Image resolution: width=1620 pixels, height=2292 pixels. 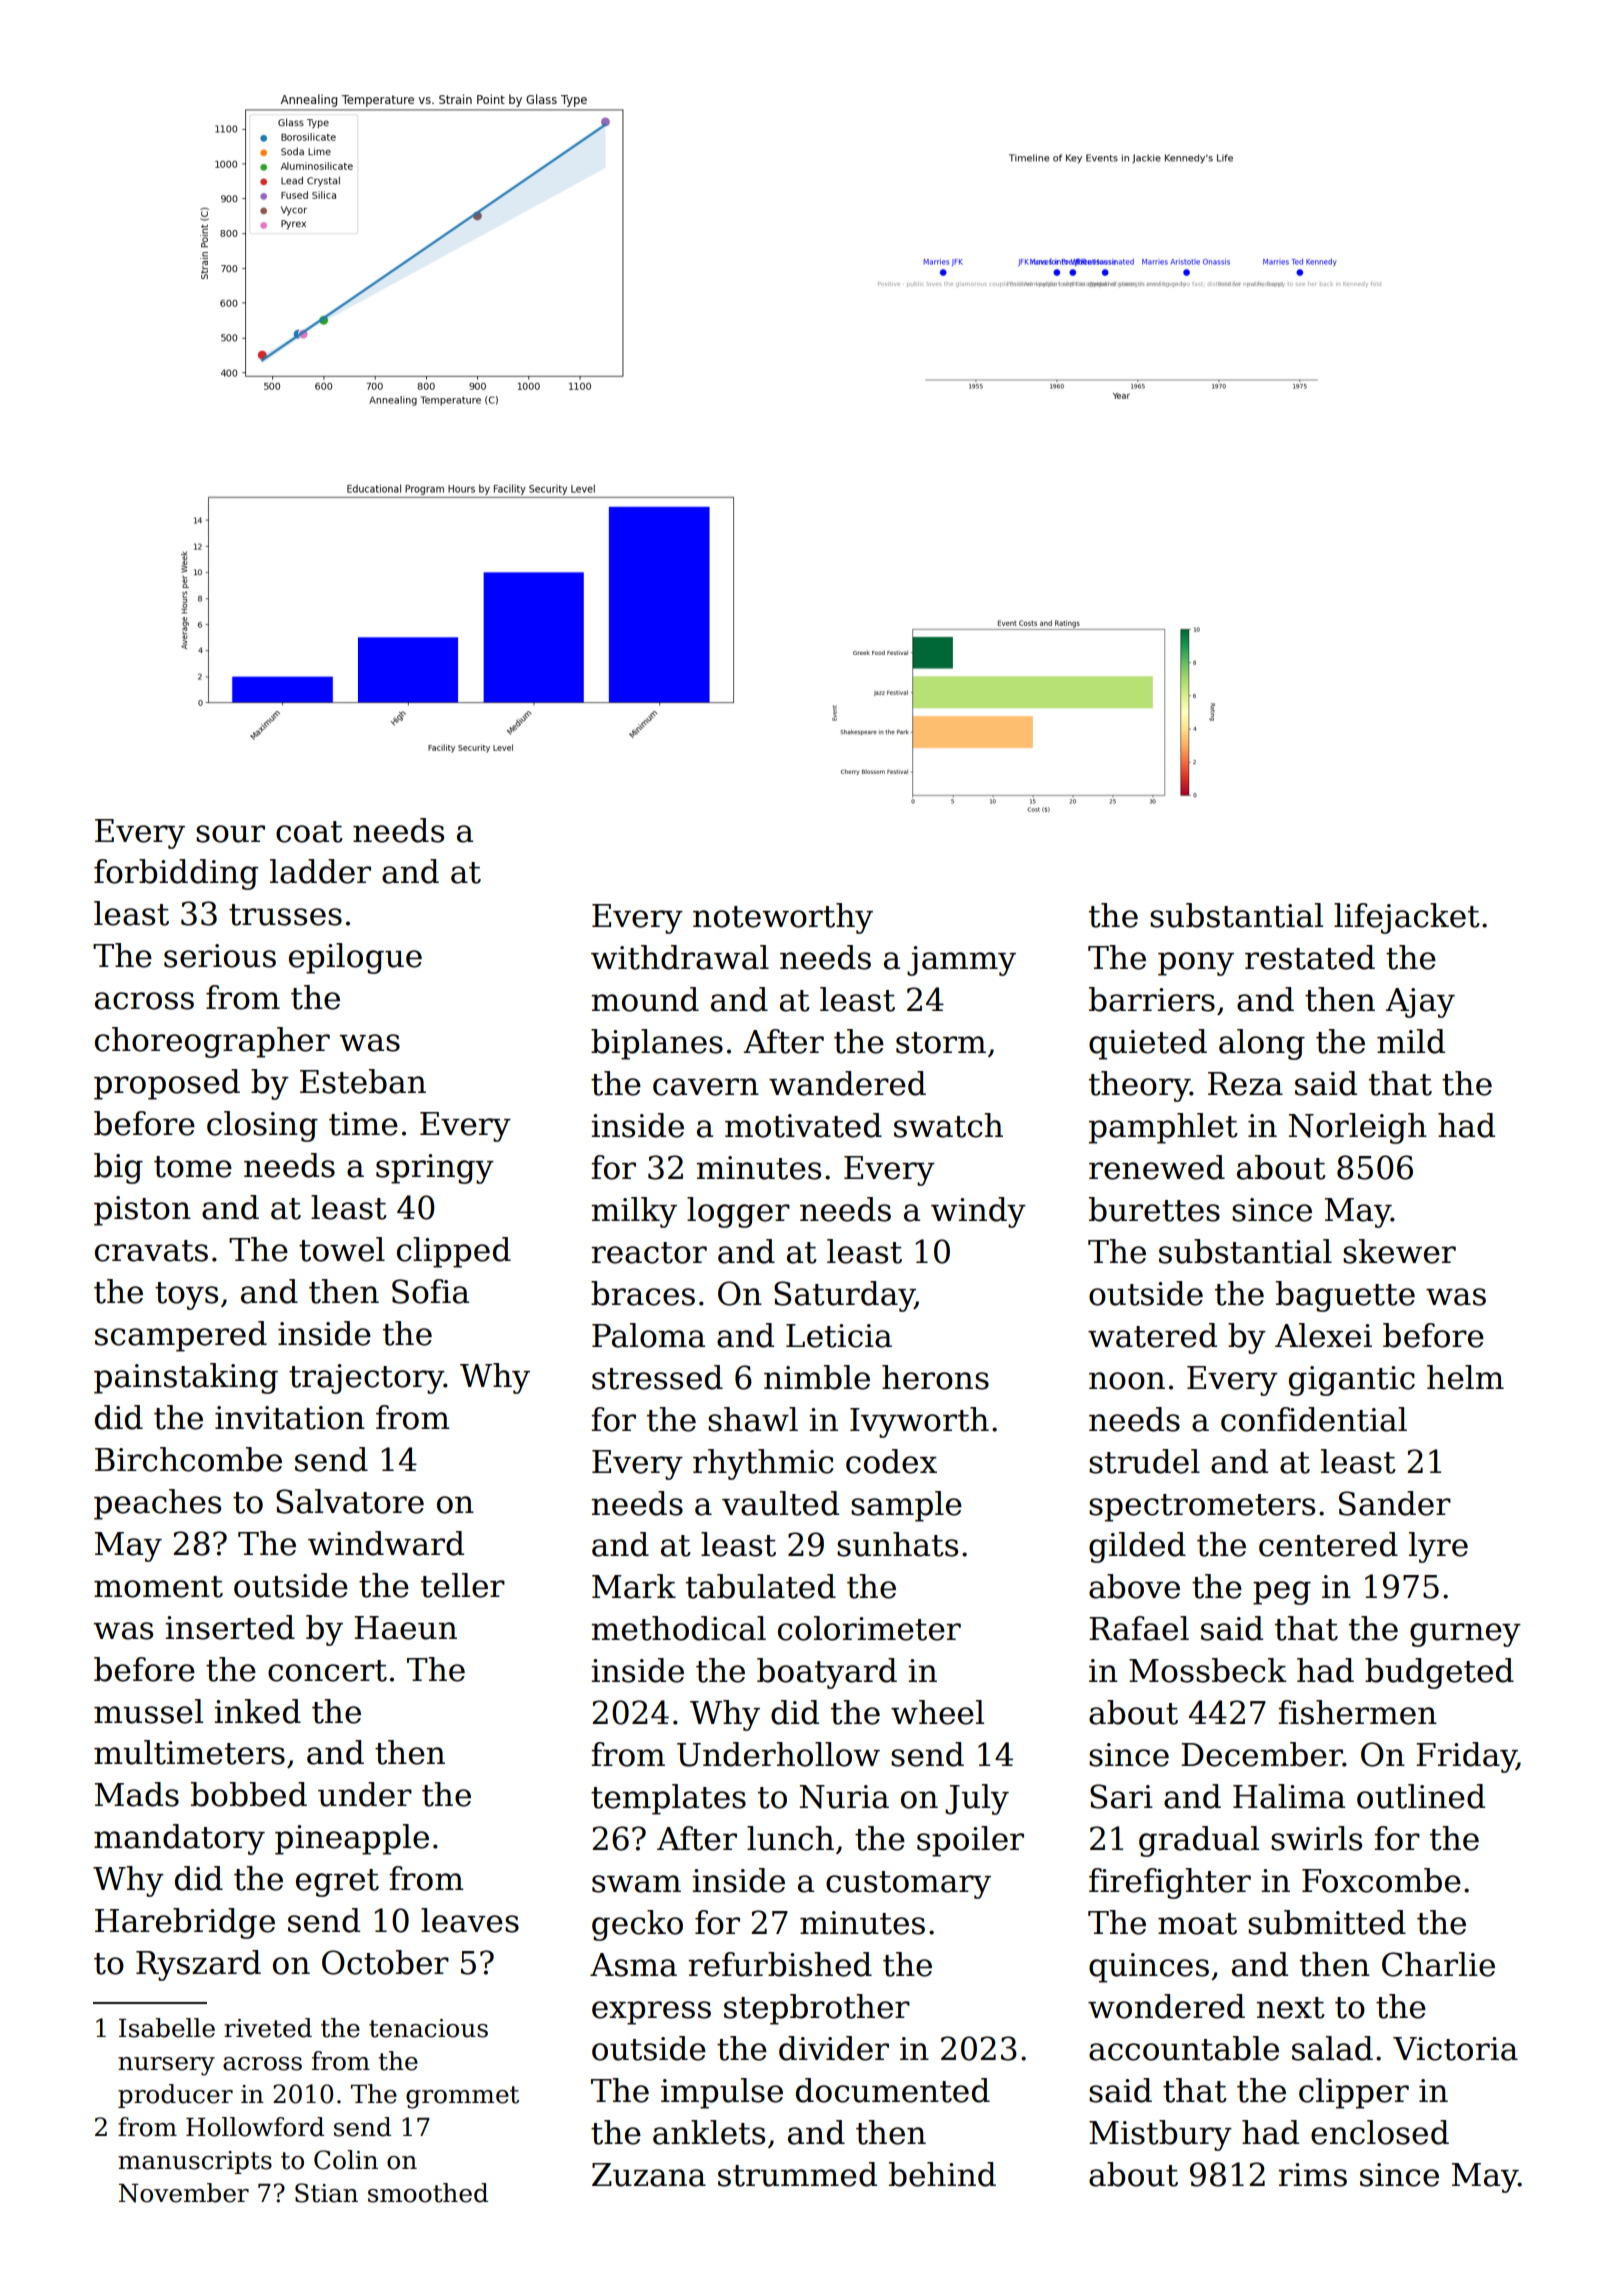 What do you see at coordinates (1395, 1503) in the screenshot?
I see `Sander` at bounding box center [1395, 1503].
